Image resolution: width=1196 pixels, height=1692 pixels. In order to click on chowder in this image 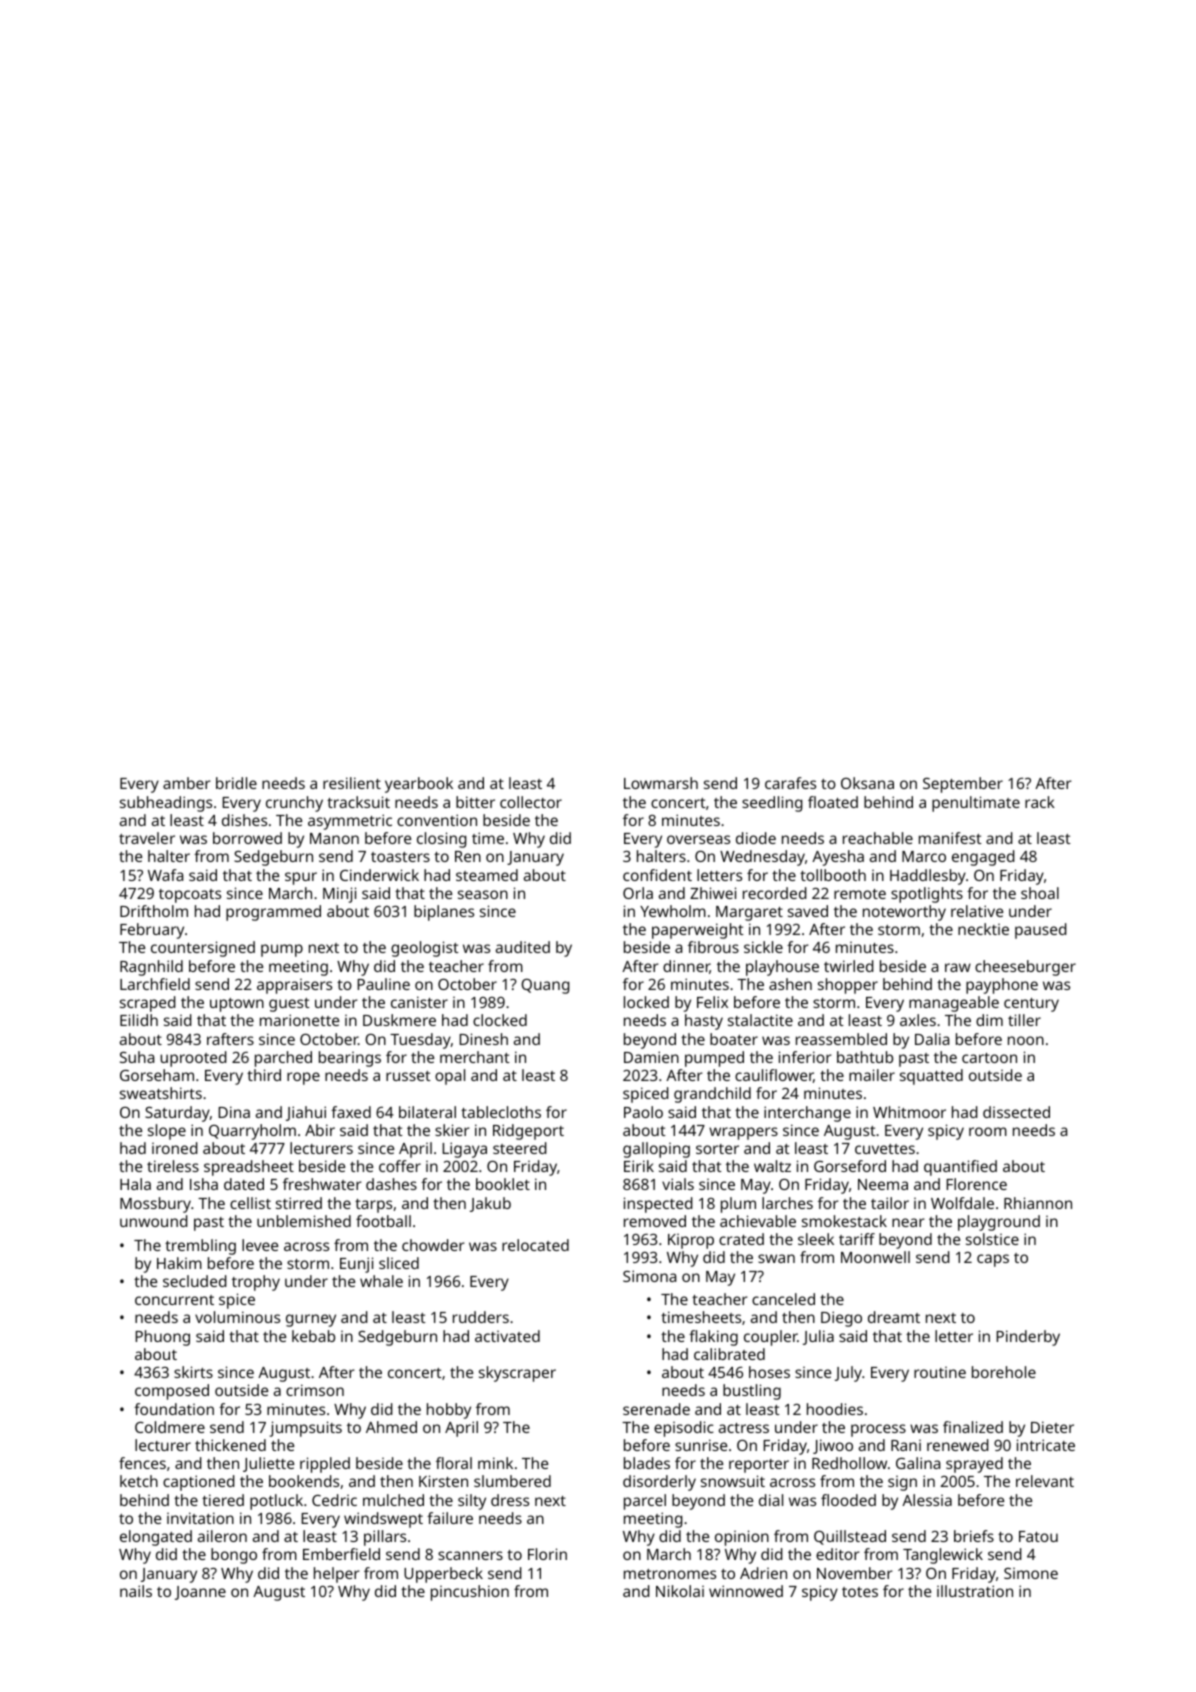, I will do `click(433, 1245)`.
